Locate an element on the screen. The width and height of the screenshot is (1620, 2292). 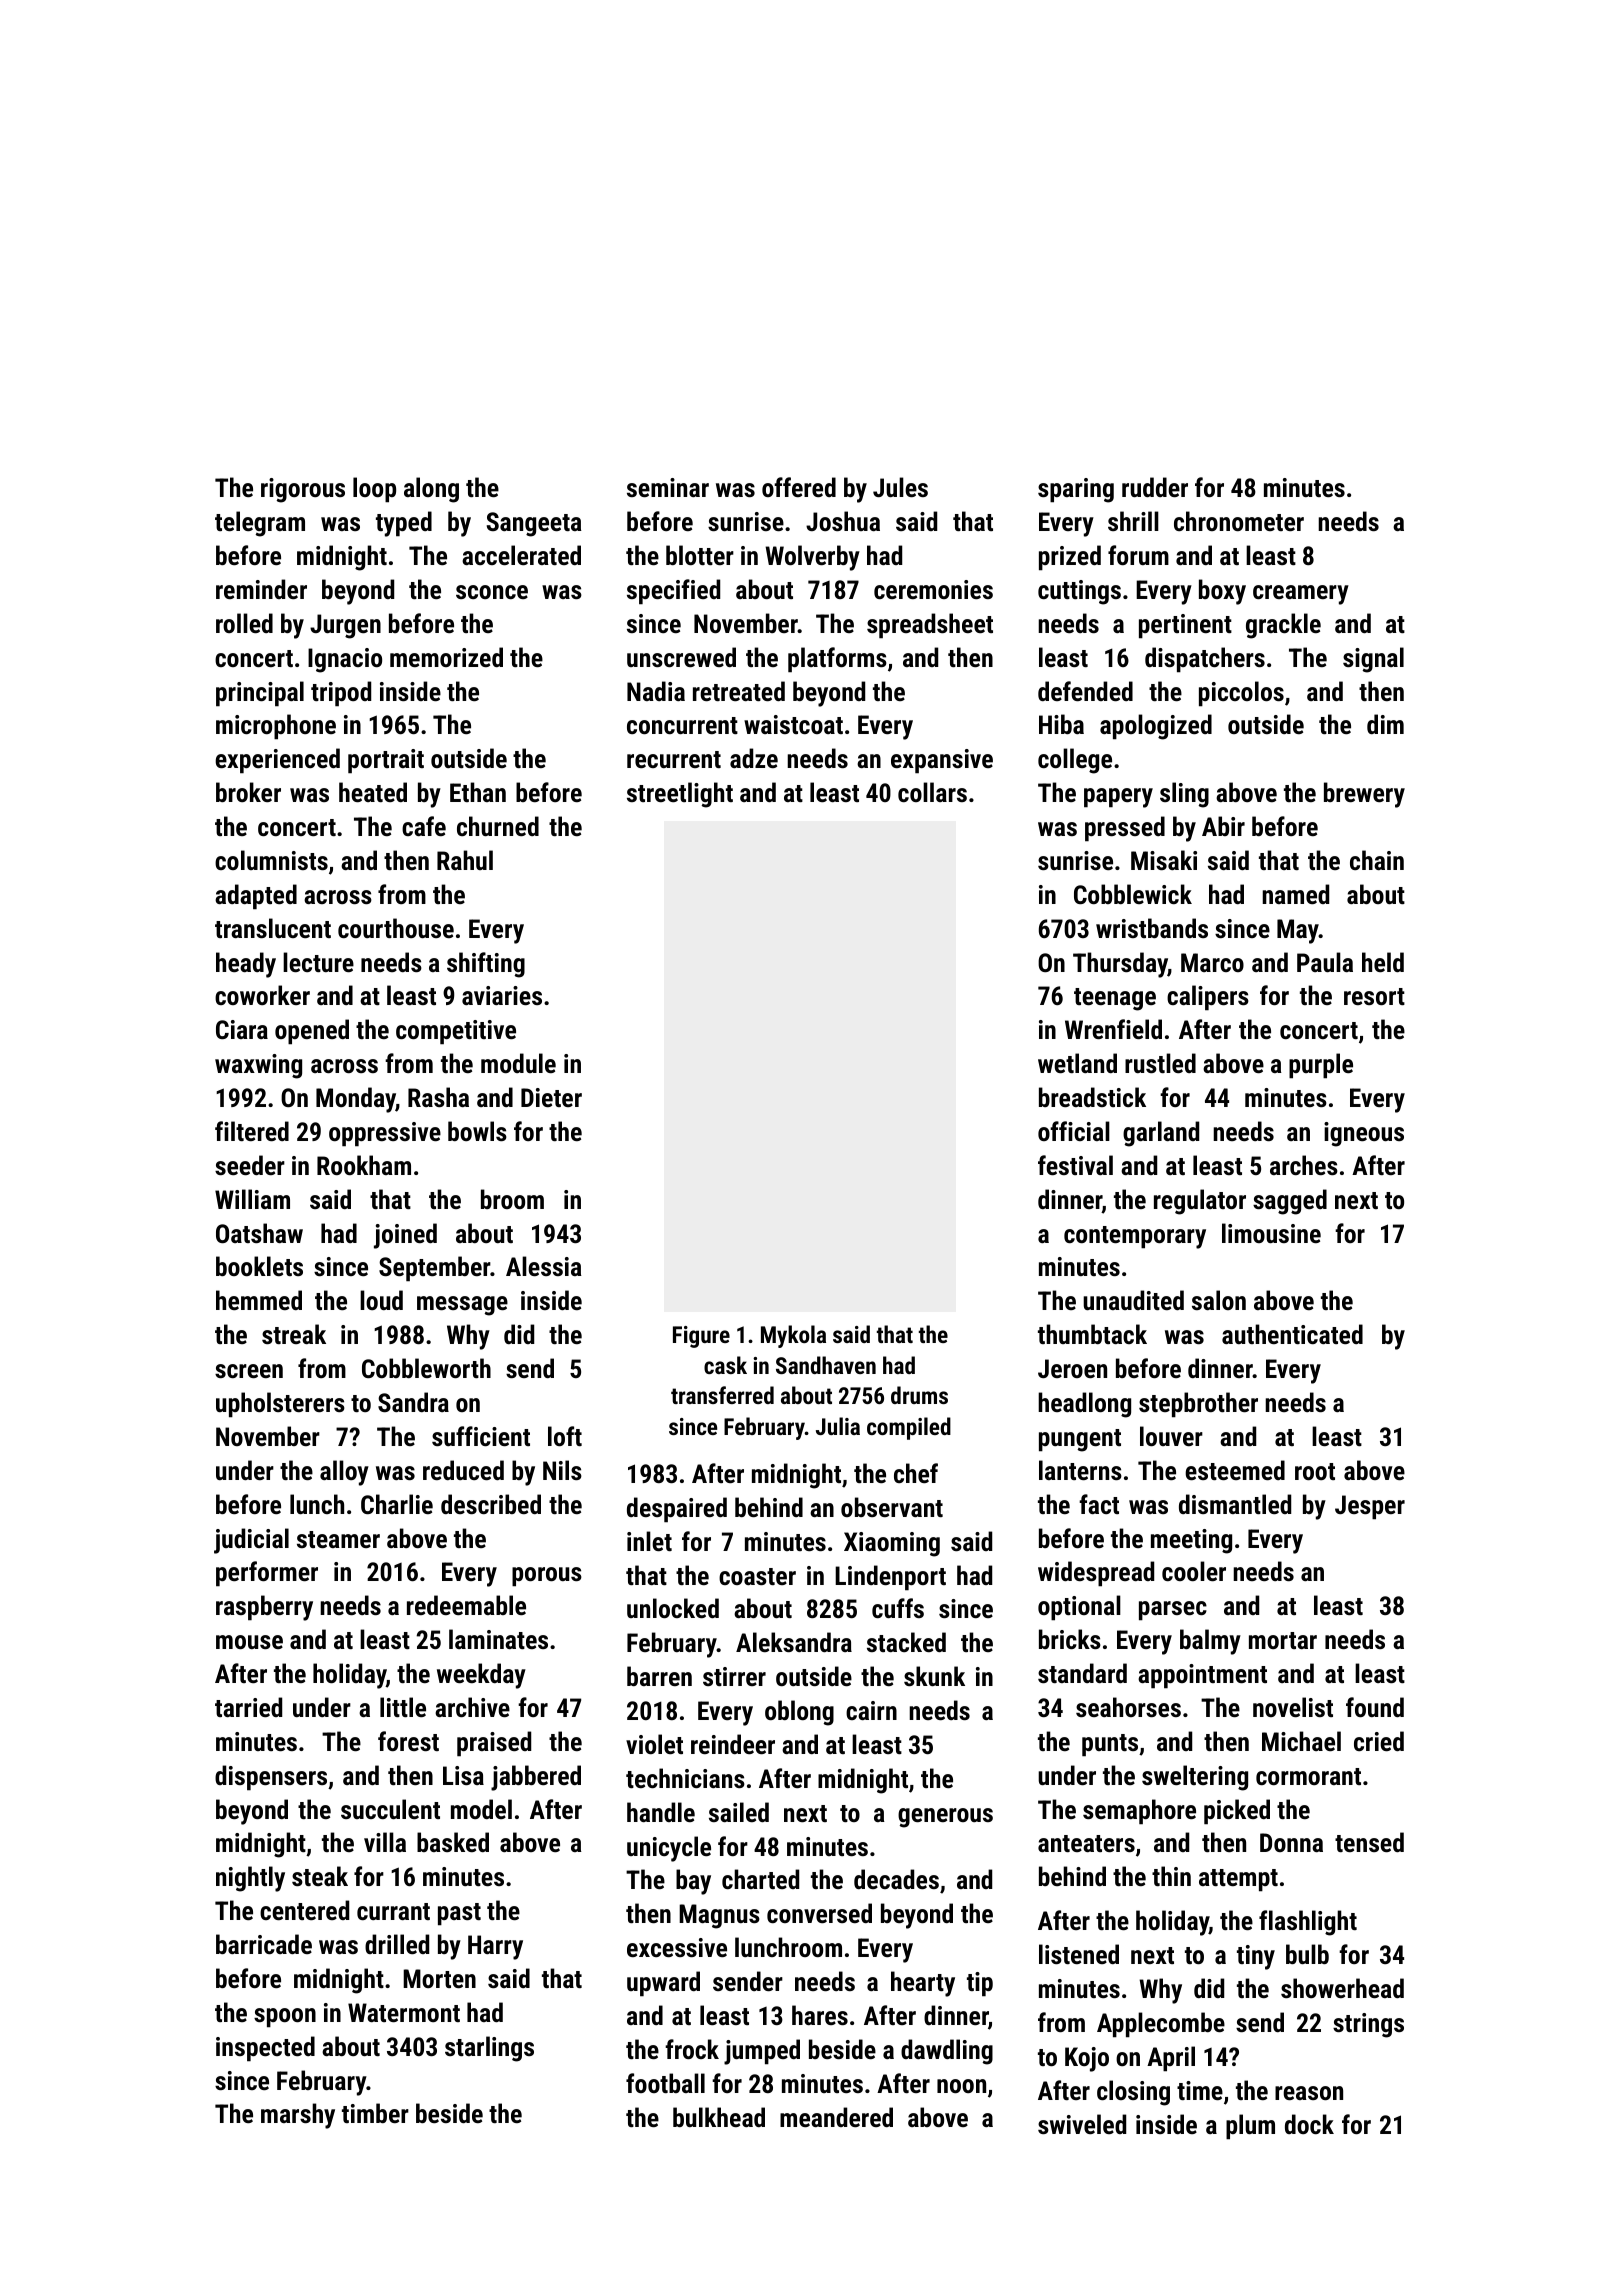
spreadsheet is located at coordinates (930, 626).
